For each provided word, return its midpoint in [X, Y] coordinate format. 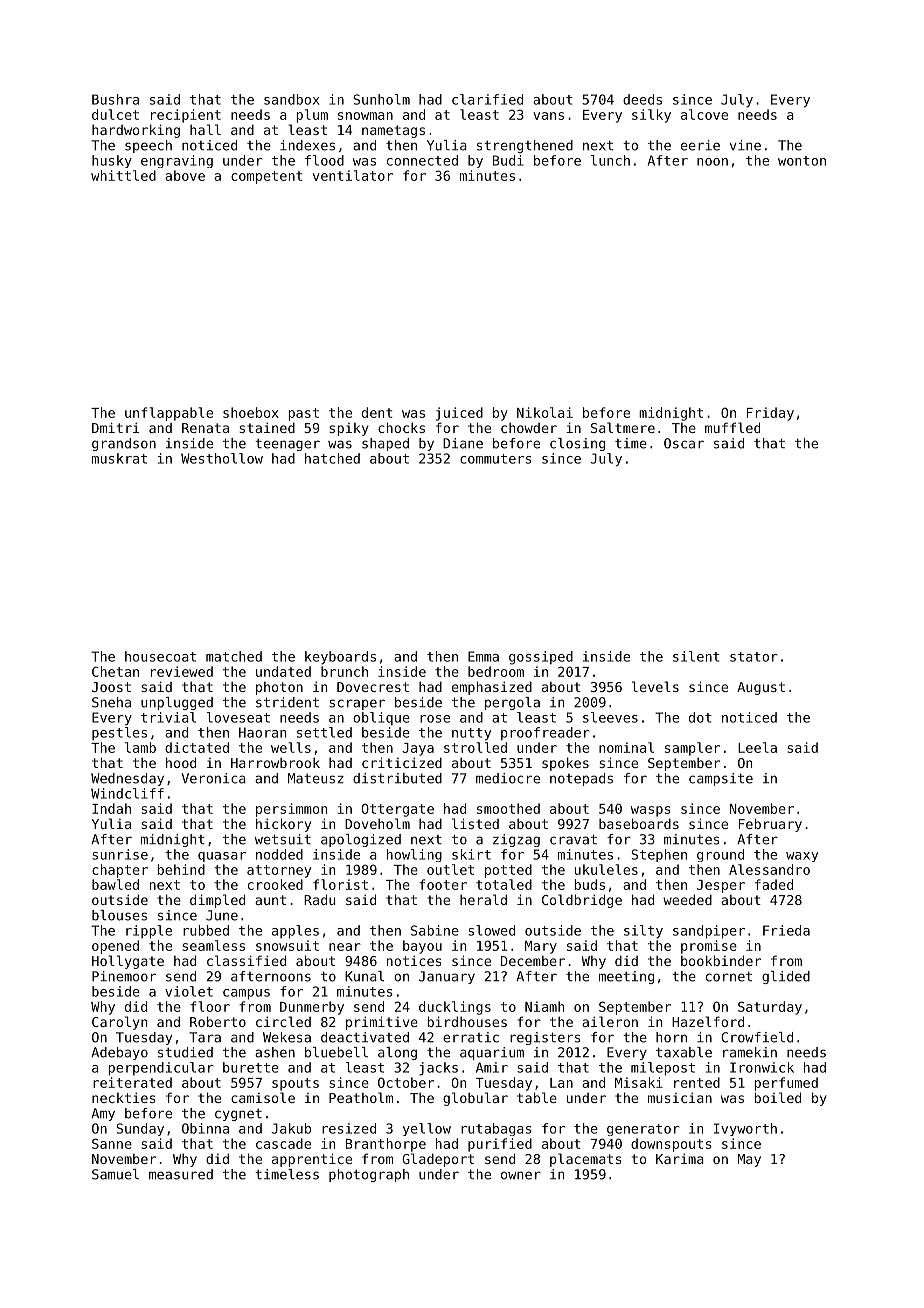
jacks [438, 1069]
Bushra [115, 99]
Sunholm [381, 99]
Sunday [140, 1129]
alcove [704, 114]
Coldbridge [582, 901]
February [770, 825]
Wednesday [127, 779]
